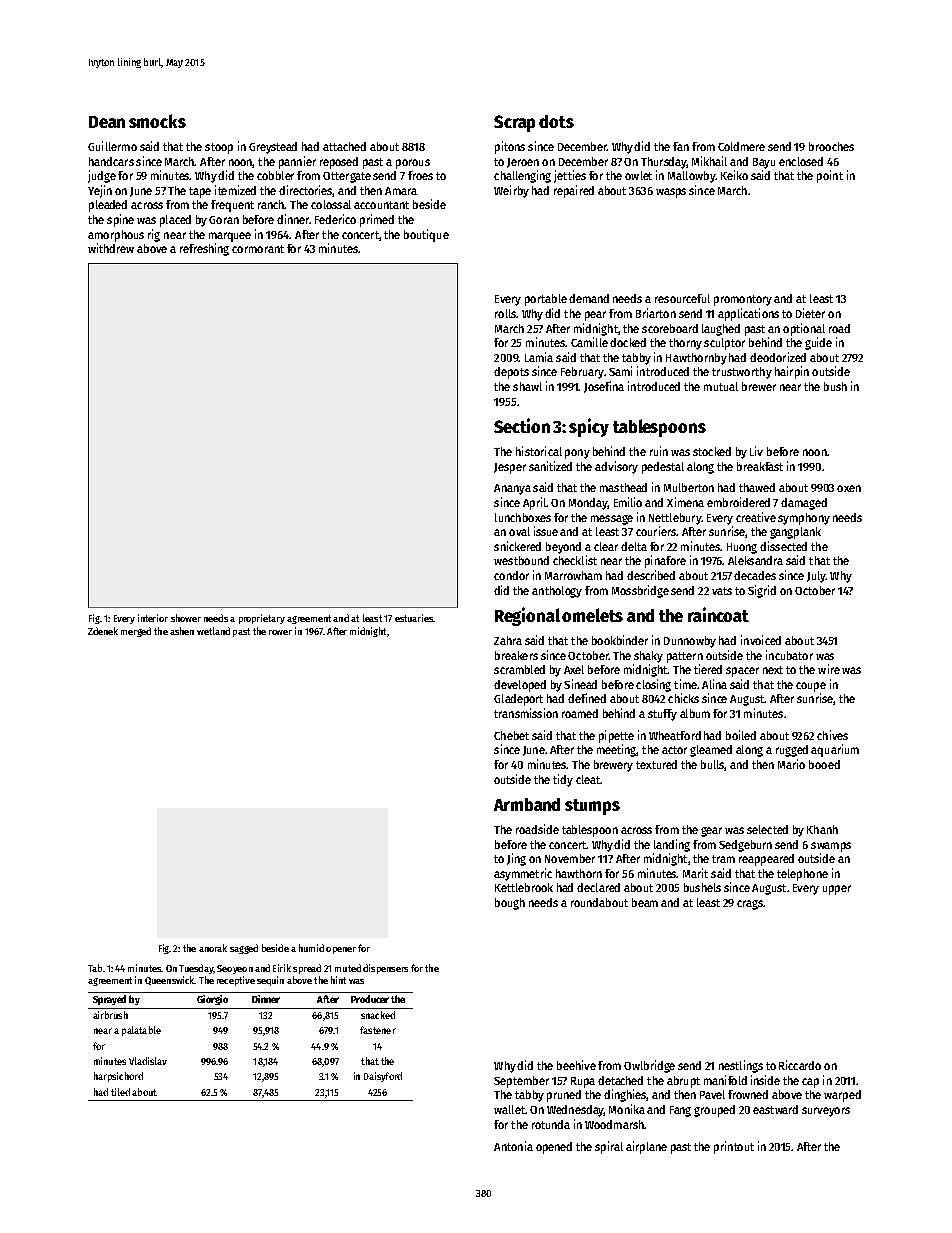  I want to click on Greystead, so click(273, 148).
